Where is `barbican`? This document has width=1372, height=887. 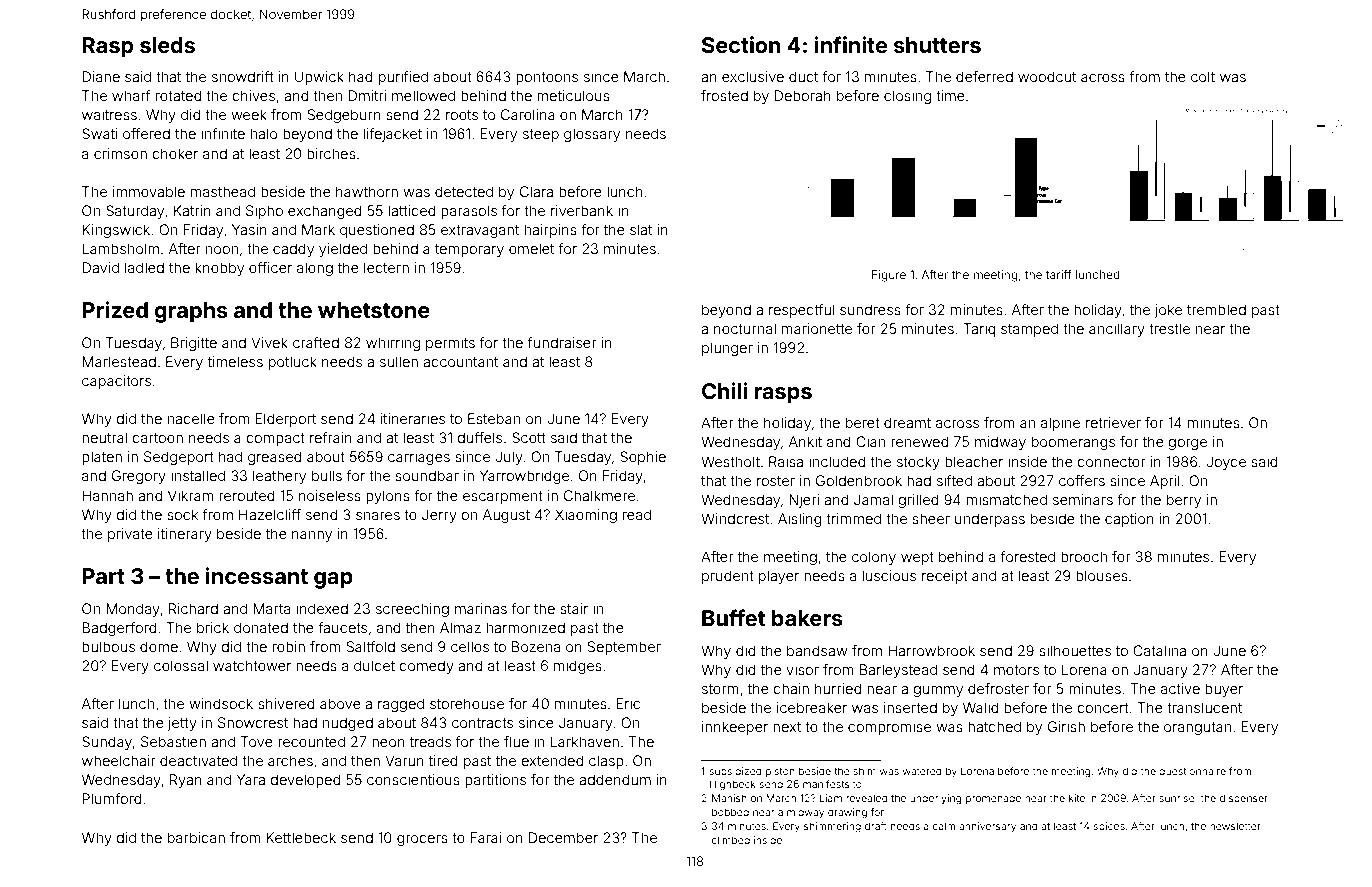
barbican is located at coordinates (196, 837).
